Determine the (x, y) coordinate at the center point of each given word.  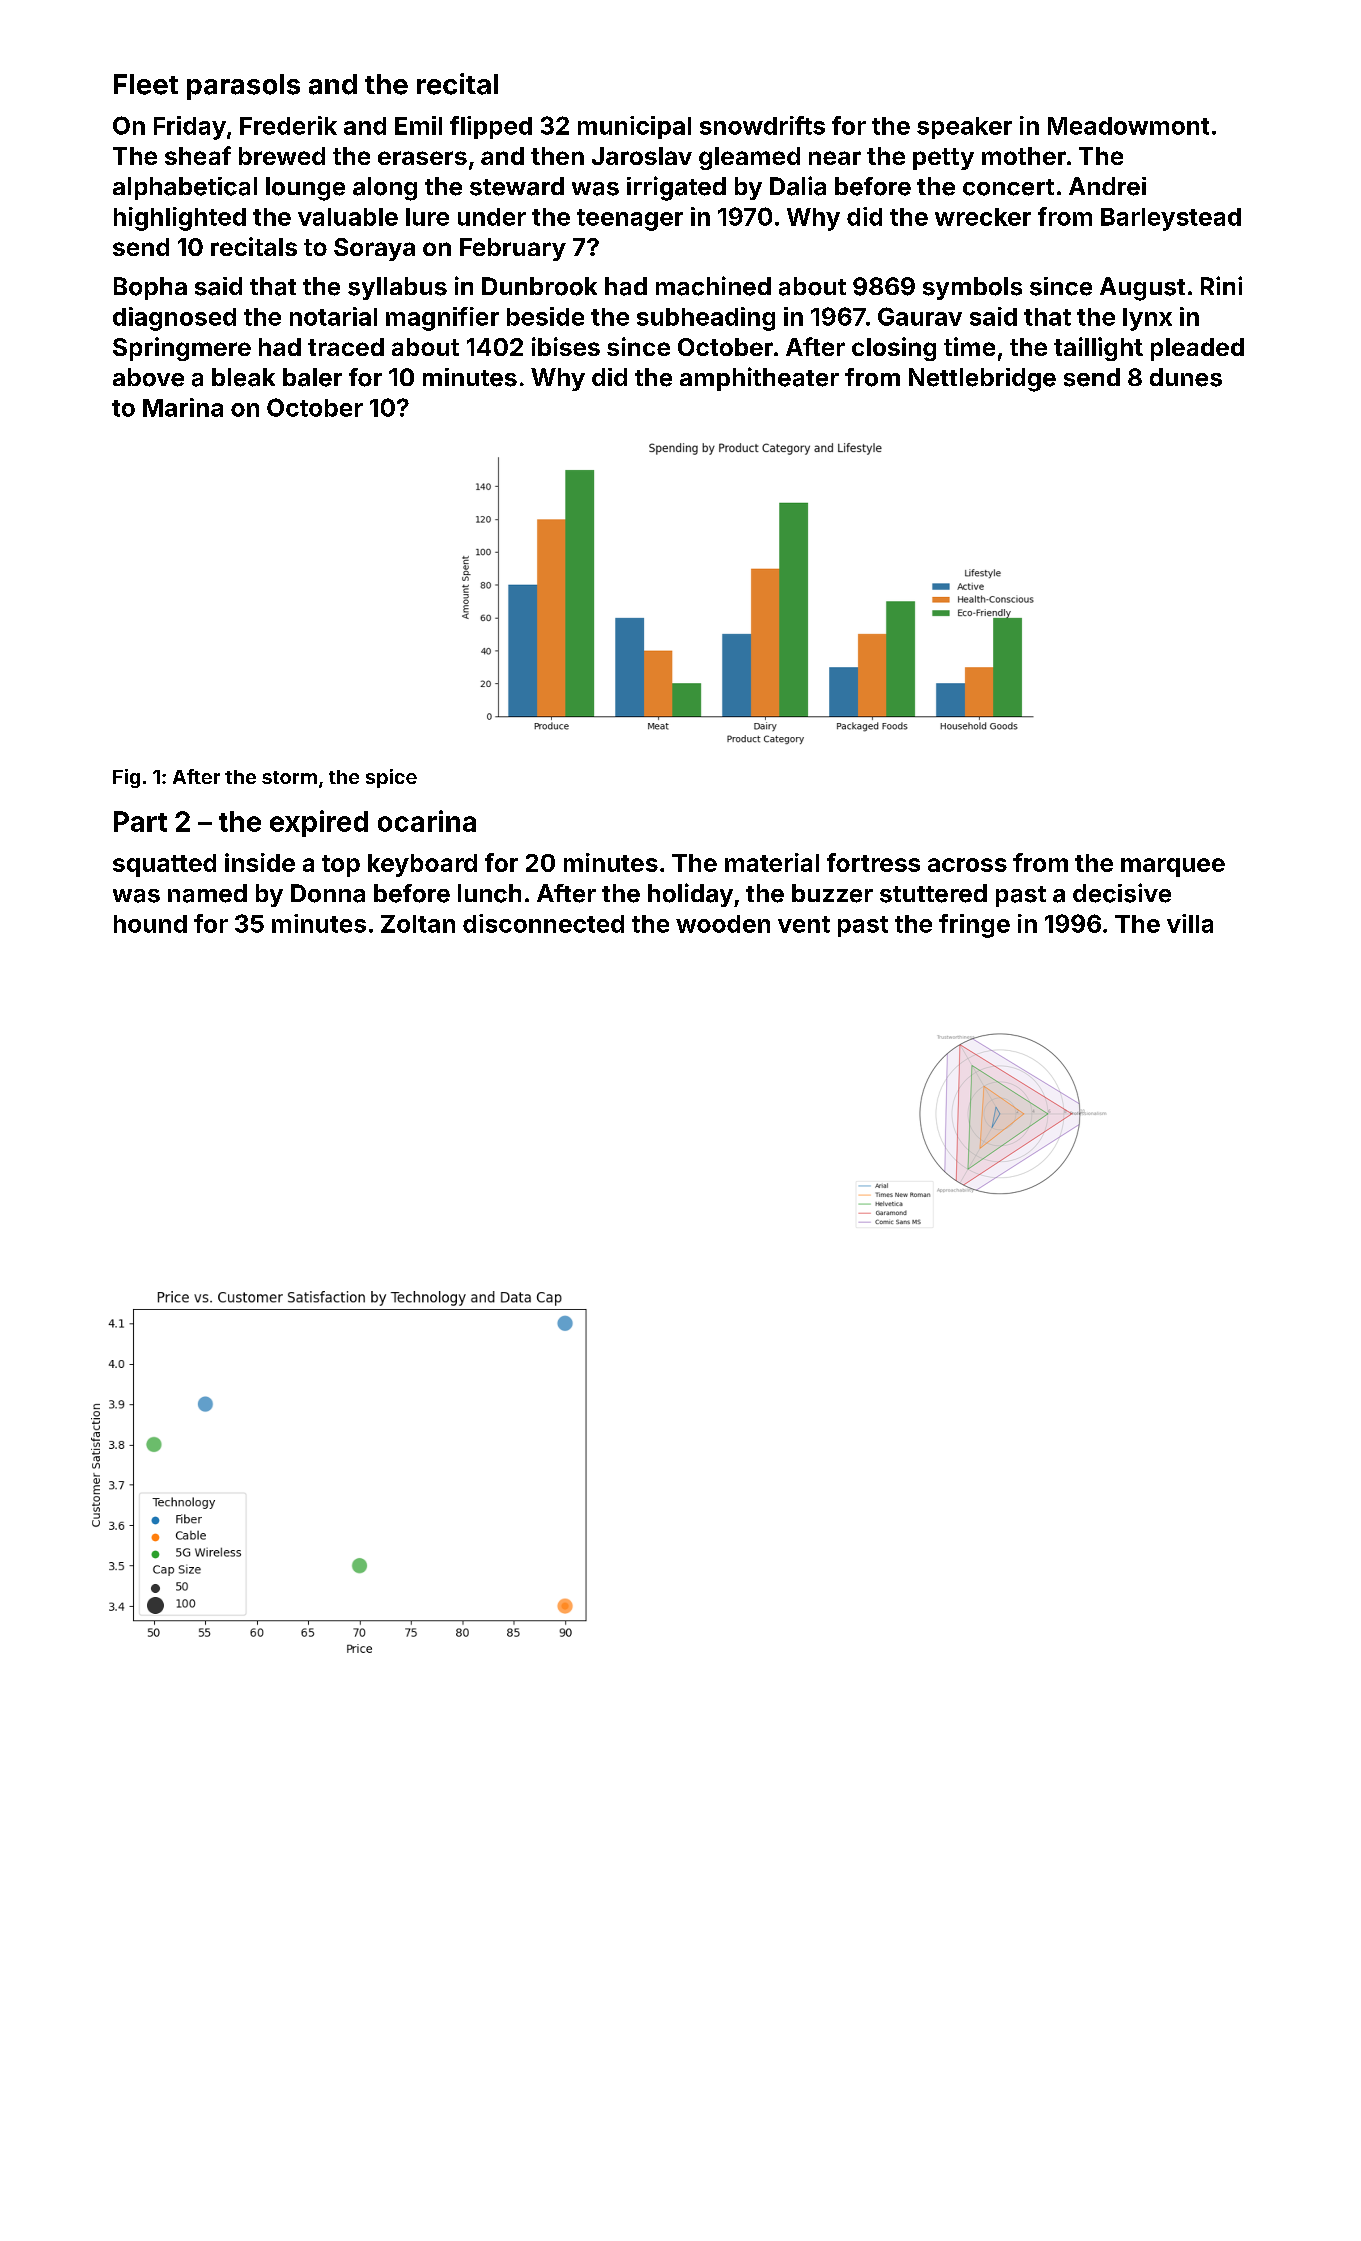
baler (312, 377)
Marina (183, 407)
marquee (1173, 867)
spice (391, 778)
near (835, 158)
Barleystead (1171, 219)
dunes (1186, 377)
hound (150, 924)
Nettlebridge (982, 380)
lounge (305, 189)
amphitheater (759, 379)
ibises (566, 346)
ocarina (427, 821)
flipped (491, 127)
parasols (243, 87)
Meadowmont (1128, 126)
